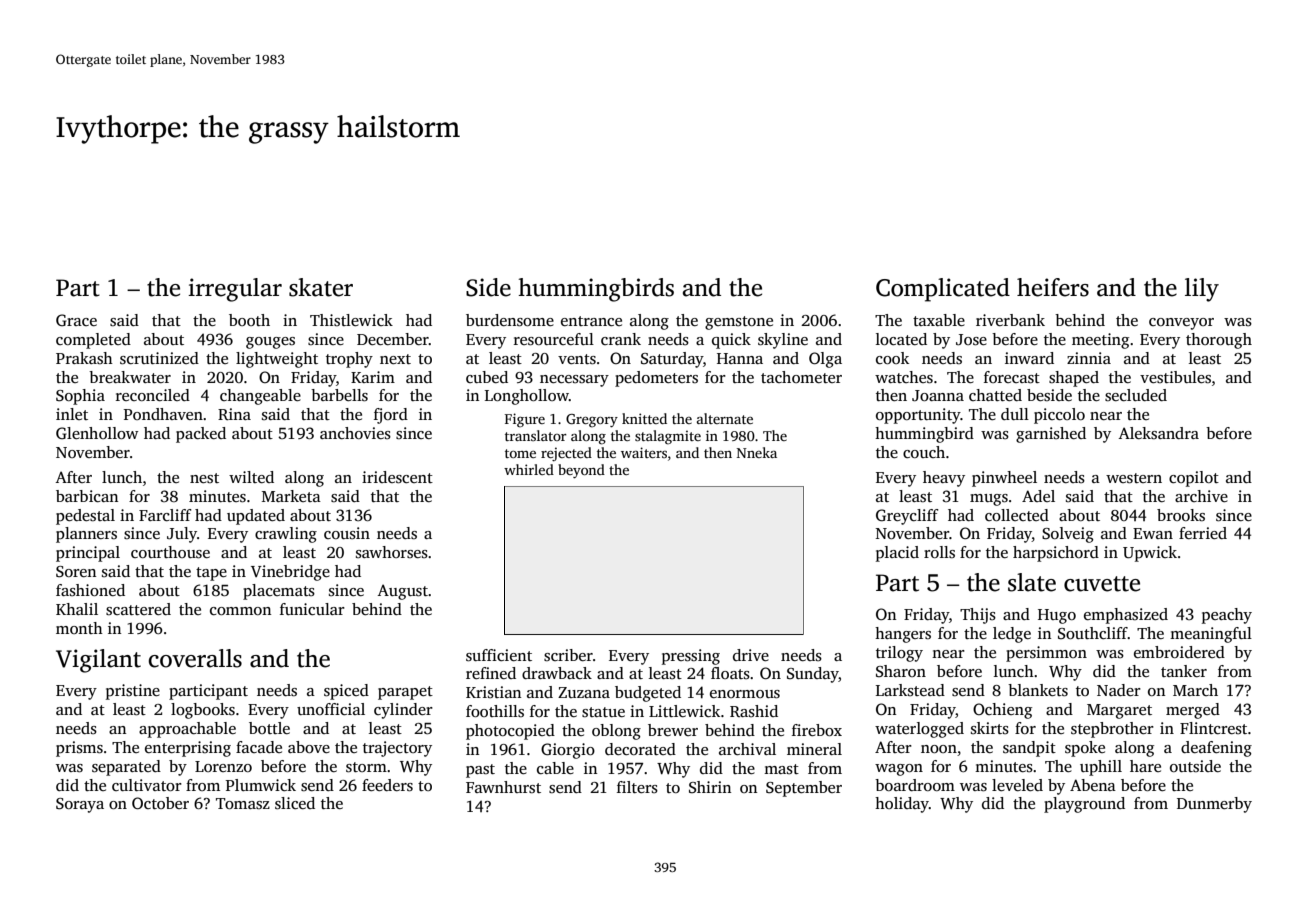  I want to click on vents, so click(577, 359).
